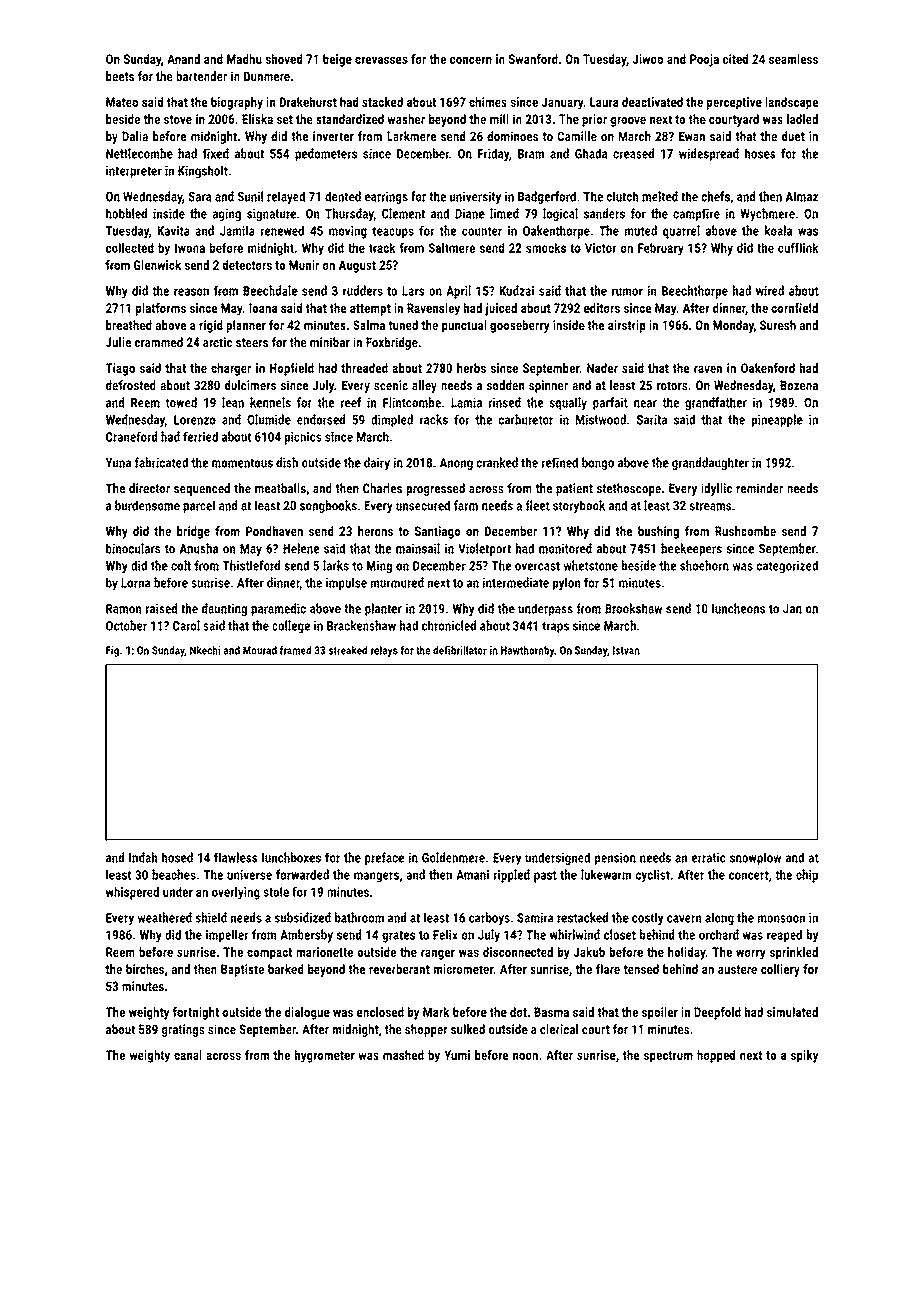  I want to click on cited, so click(735, 59).
